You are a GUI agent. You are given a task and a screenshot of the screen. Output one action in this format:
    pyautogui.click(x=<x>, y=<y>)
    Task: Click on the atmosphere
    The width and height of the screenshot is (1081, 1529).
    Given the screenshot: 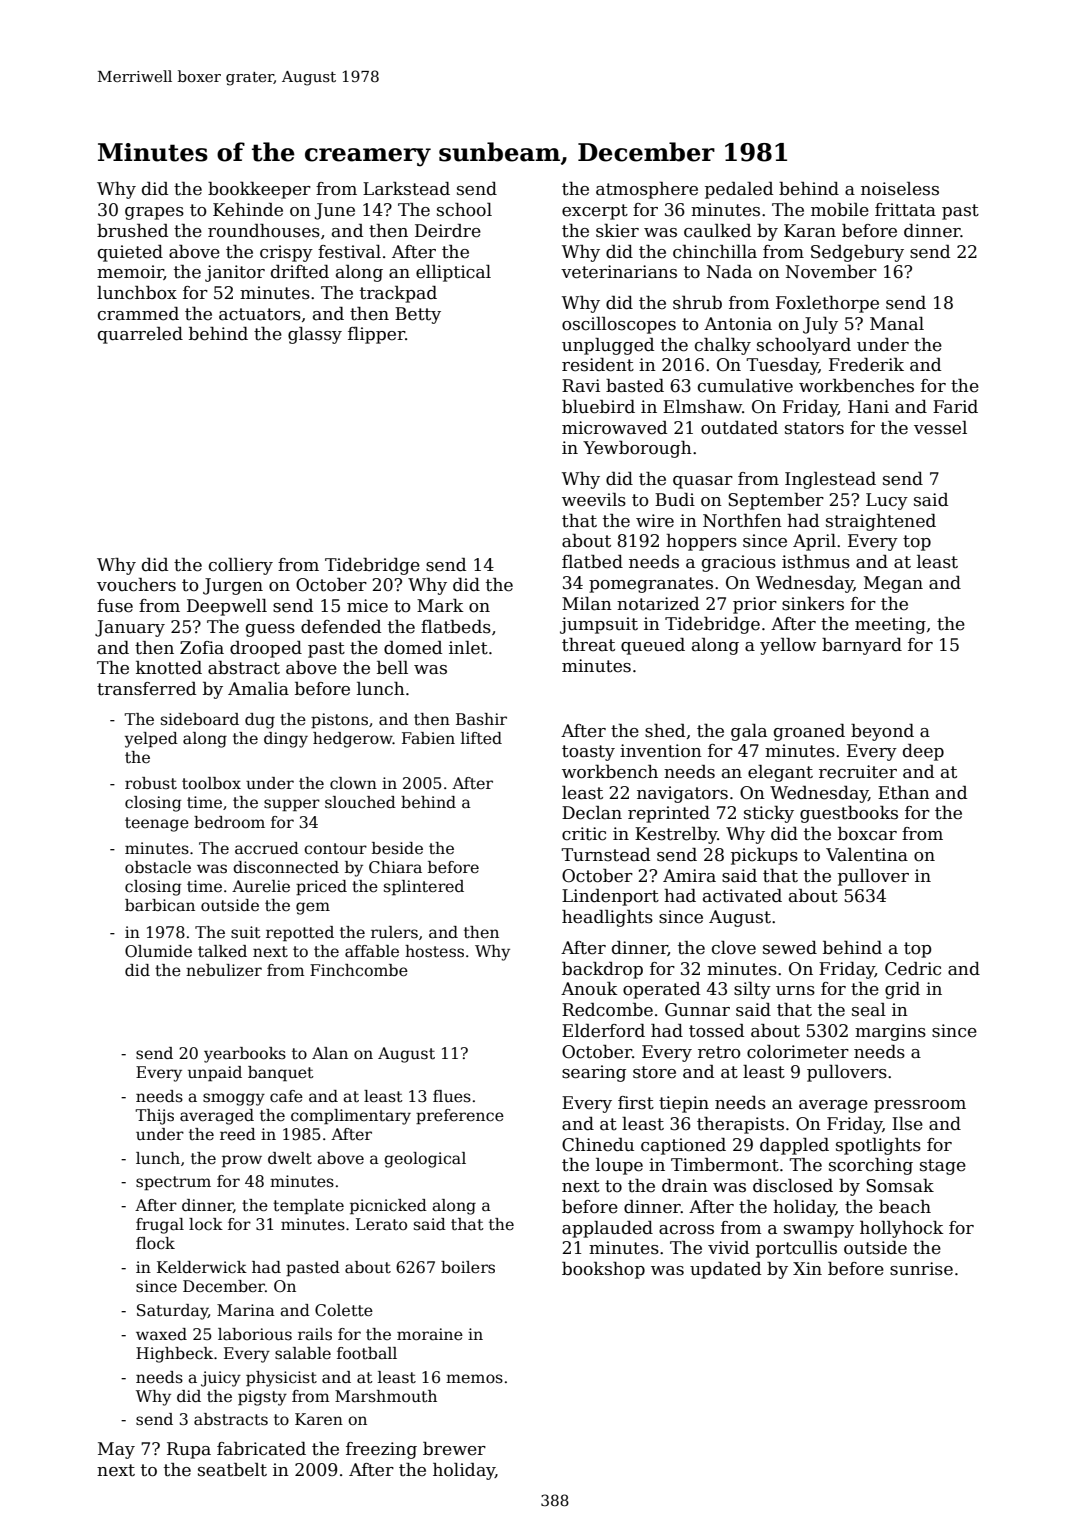 What is the action you would take?
    pyautogui.click(x=647, y=190)
